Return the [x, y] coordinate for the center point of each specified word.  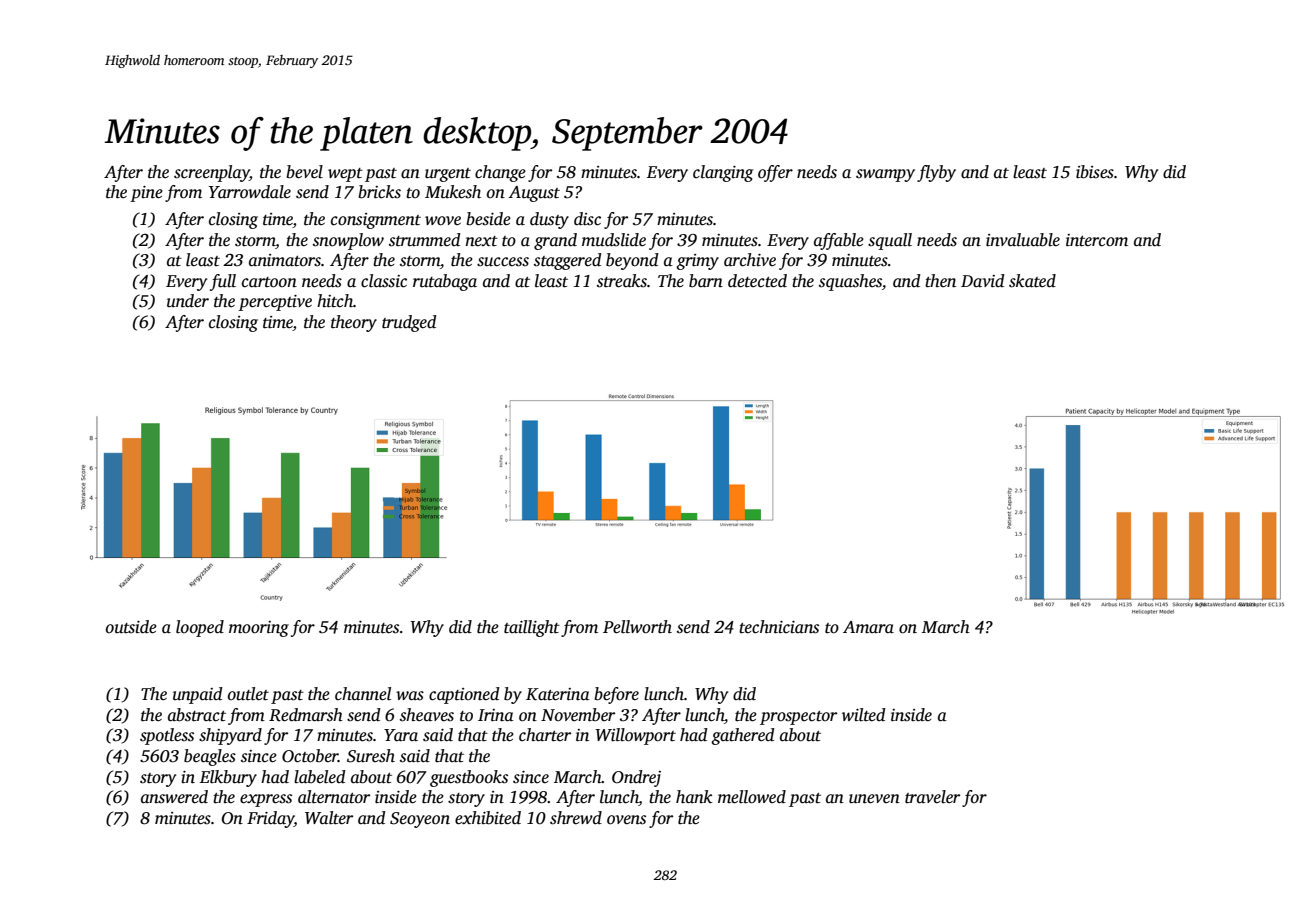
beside [488, 219]
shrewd [576, 818]
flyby [936, 173]
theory [354, 323]
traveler [932, 797]
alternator [334, 797]
